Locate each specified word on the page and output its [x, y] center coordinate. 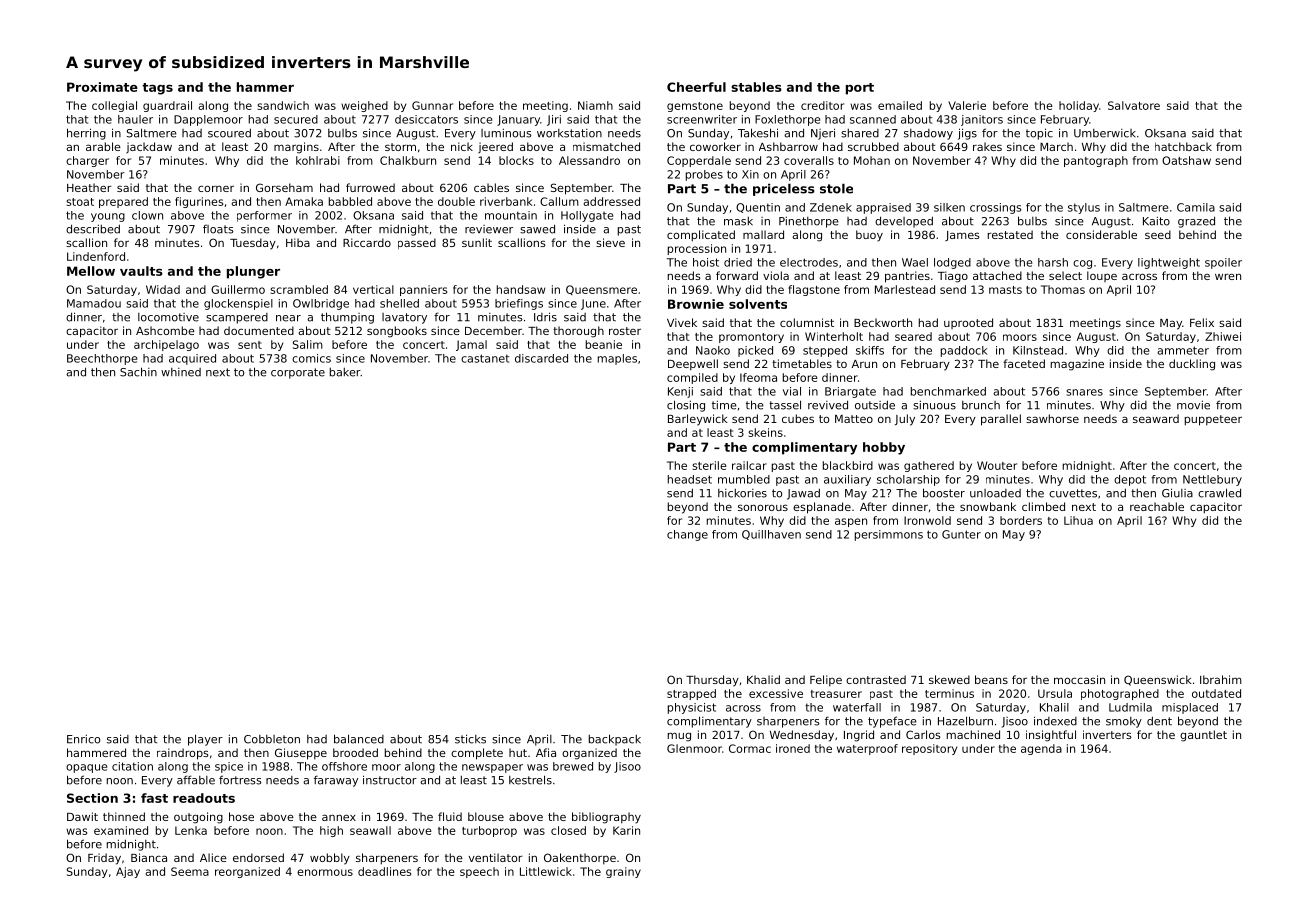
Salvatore [1134, 105]
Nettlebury [1212, 480]
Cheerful [696, 87]
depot [1130, 480]
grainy [623, 872]
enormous [325, 872]
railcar [749, 465]
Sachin [138, 372]
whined [181, 372]
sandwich [283, 105]
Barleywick [698, 420]
